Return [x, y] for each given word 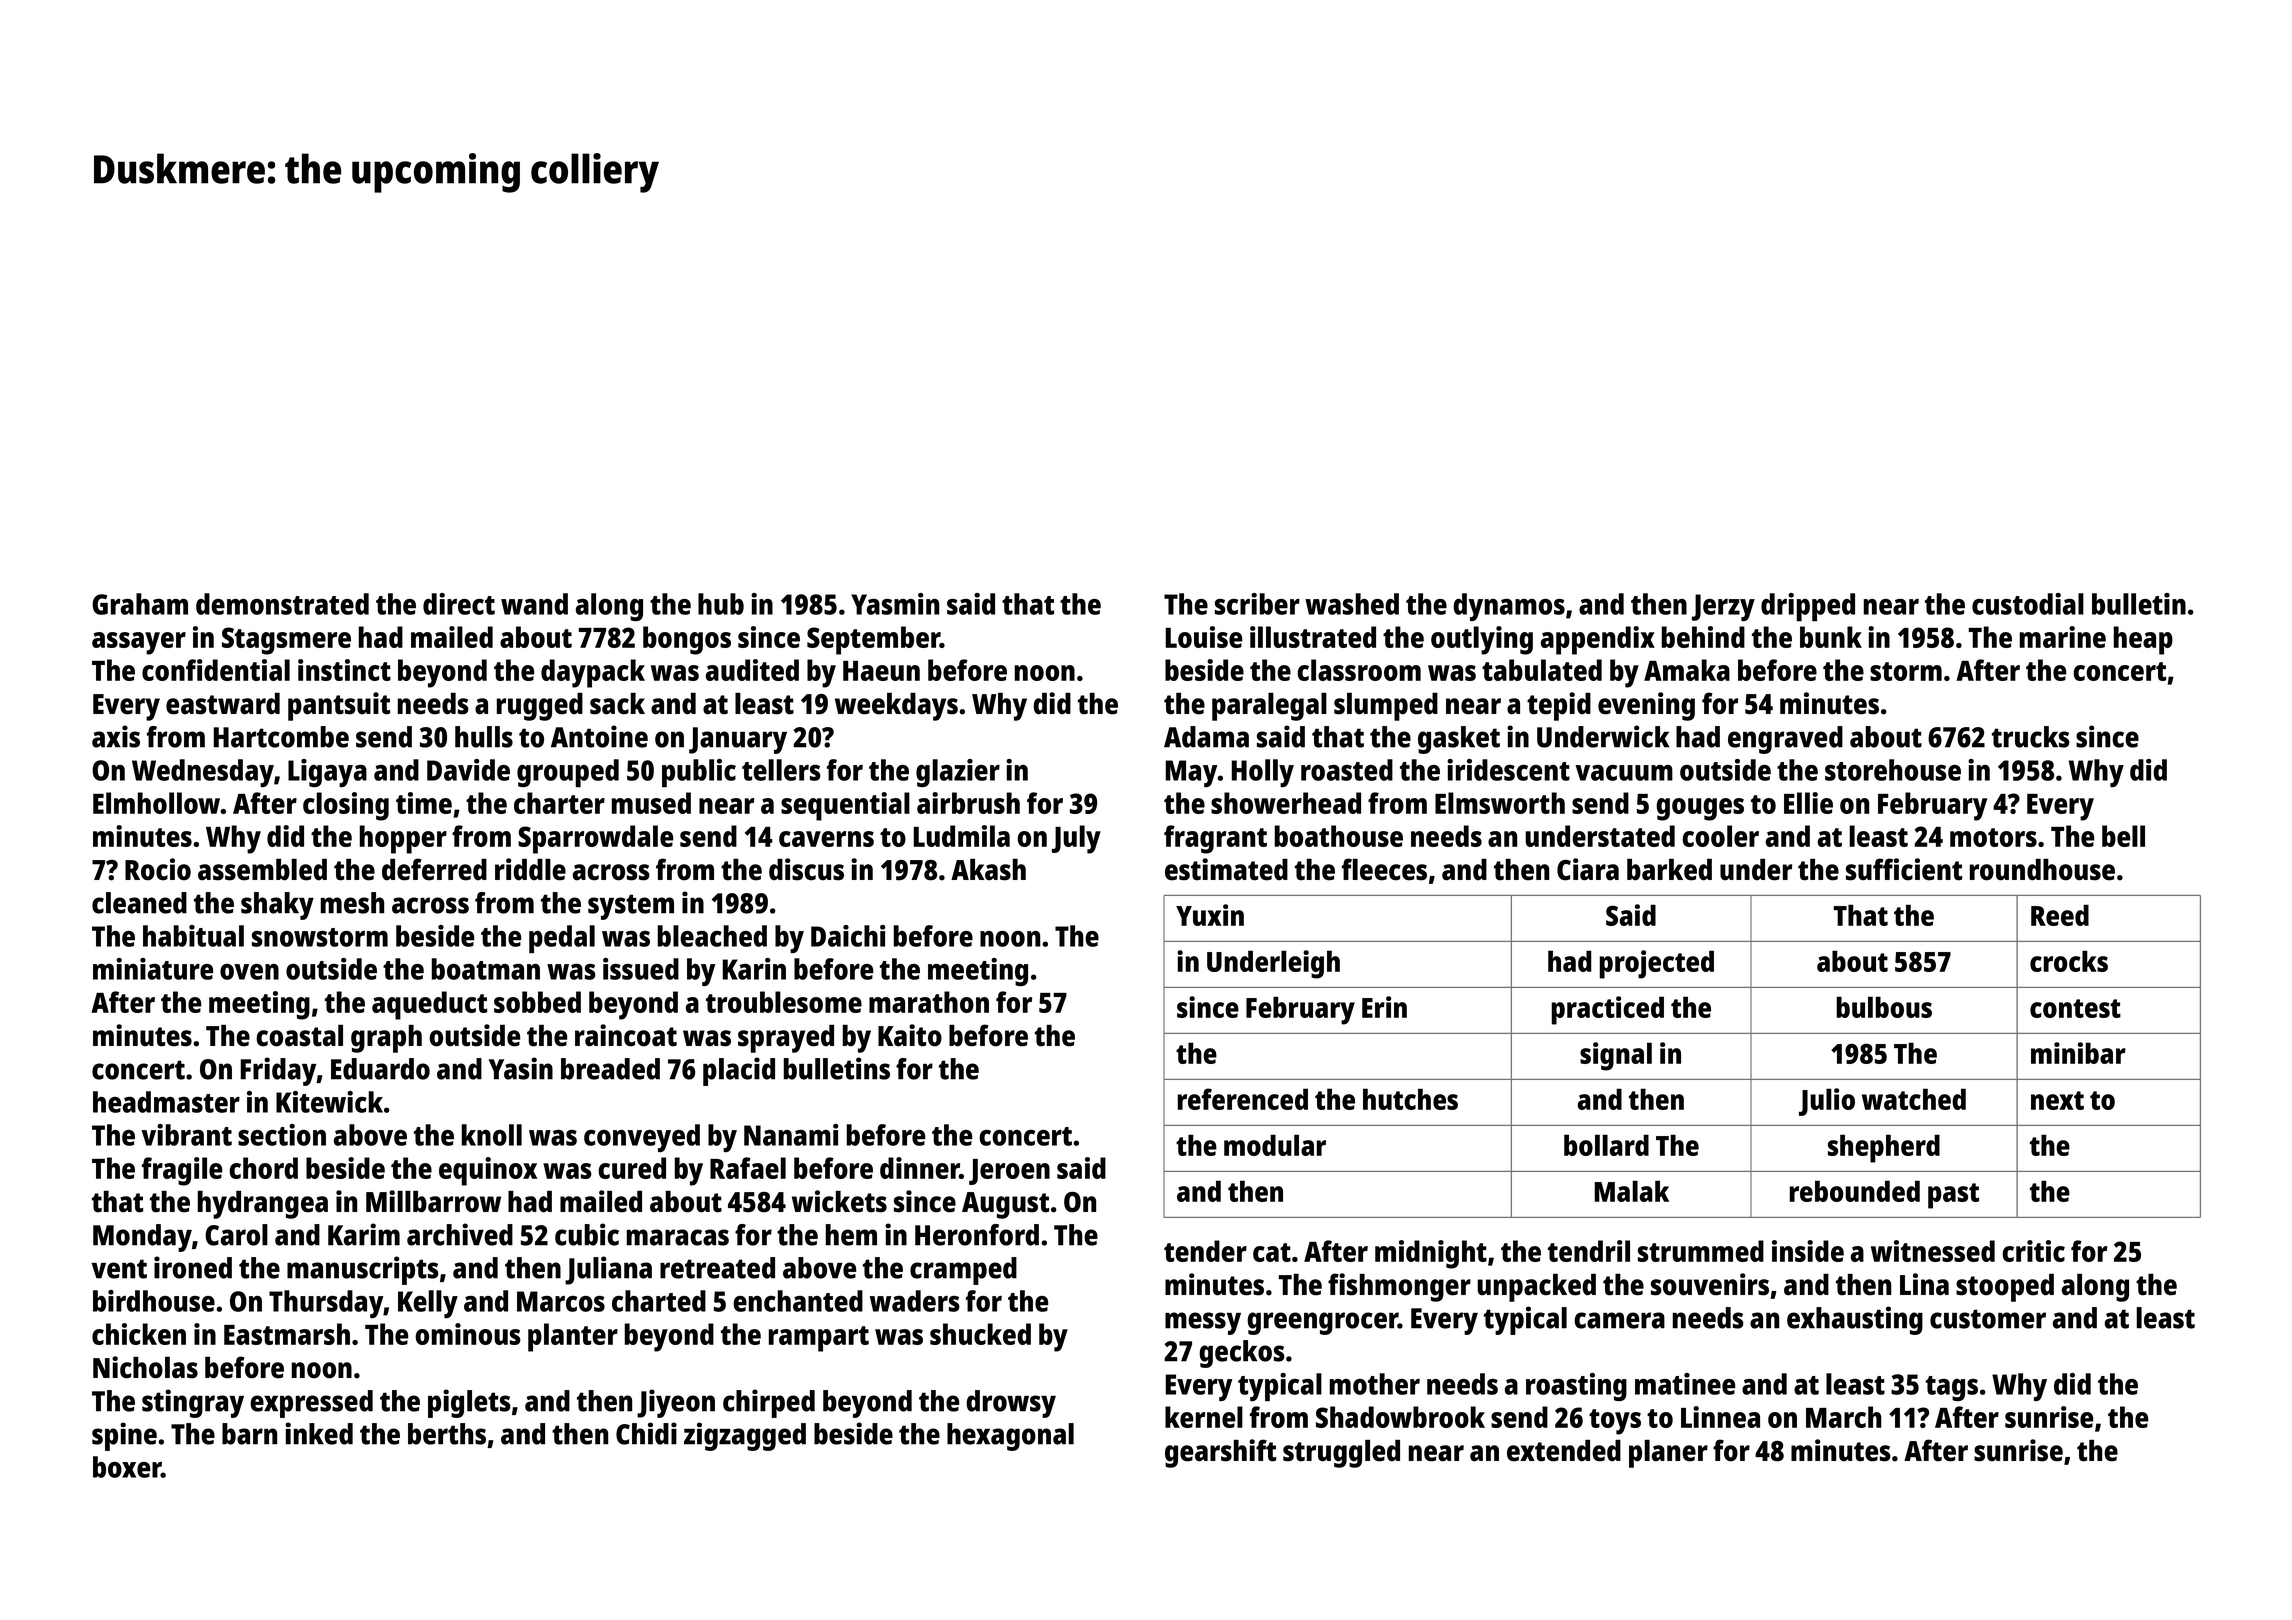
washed [1352, 604]
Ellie [1808, 803]
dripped [1808, 607]
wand [534, 604]
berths [447, 1434]
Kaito [910, 1035]
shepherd [1884, 1148]
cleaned [139, 903]
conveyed [642, 1138]
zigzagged [745, 1436]
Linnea [1720, 1417]
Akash [988, 870]
